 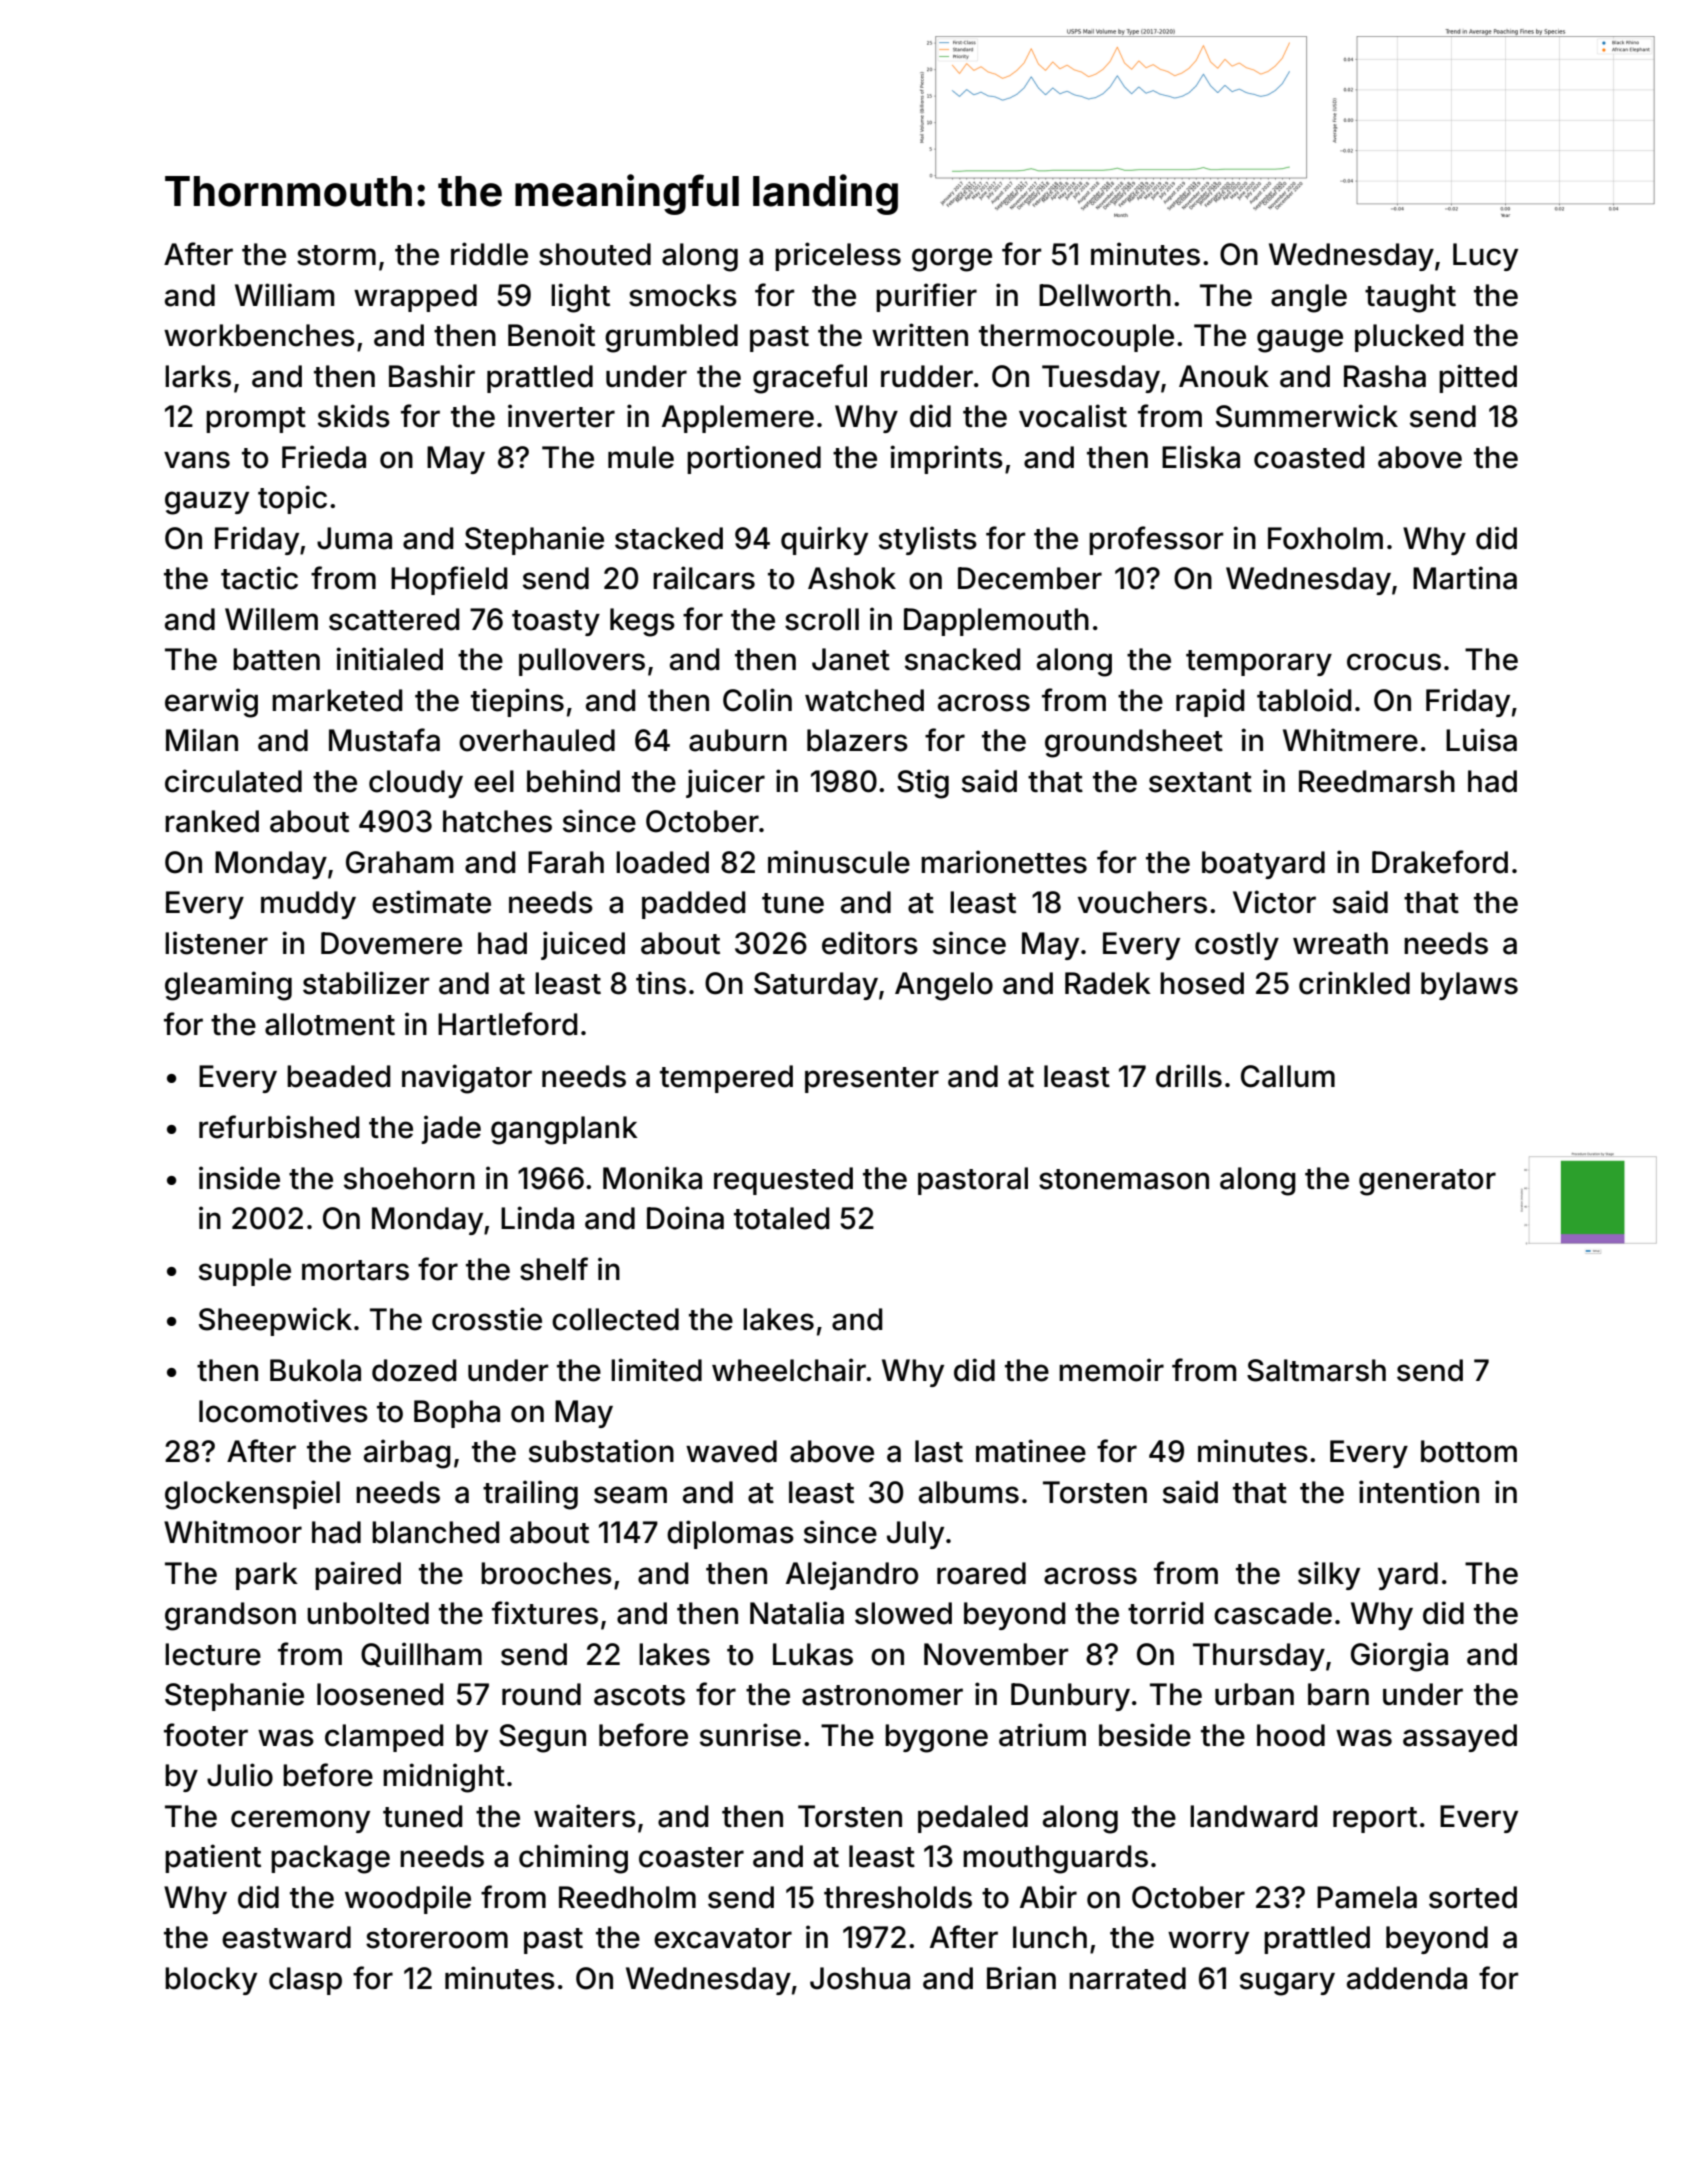 I want to click on Lucy, so click(x=1485, y=257).
